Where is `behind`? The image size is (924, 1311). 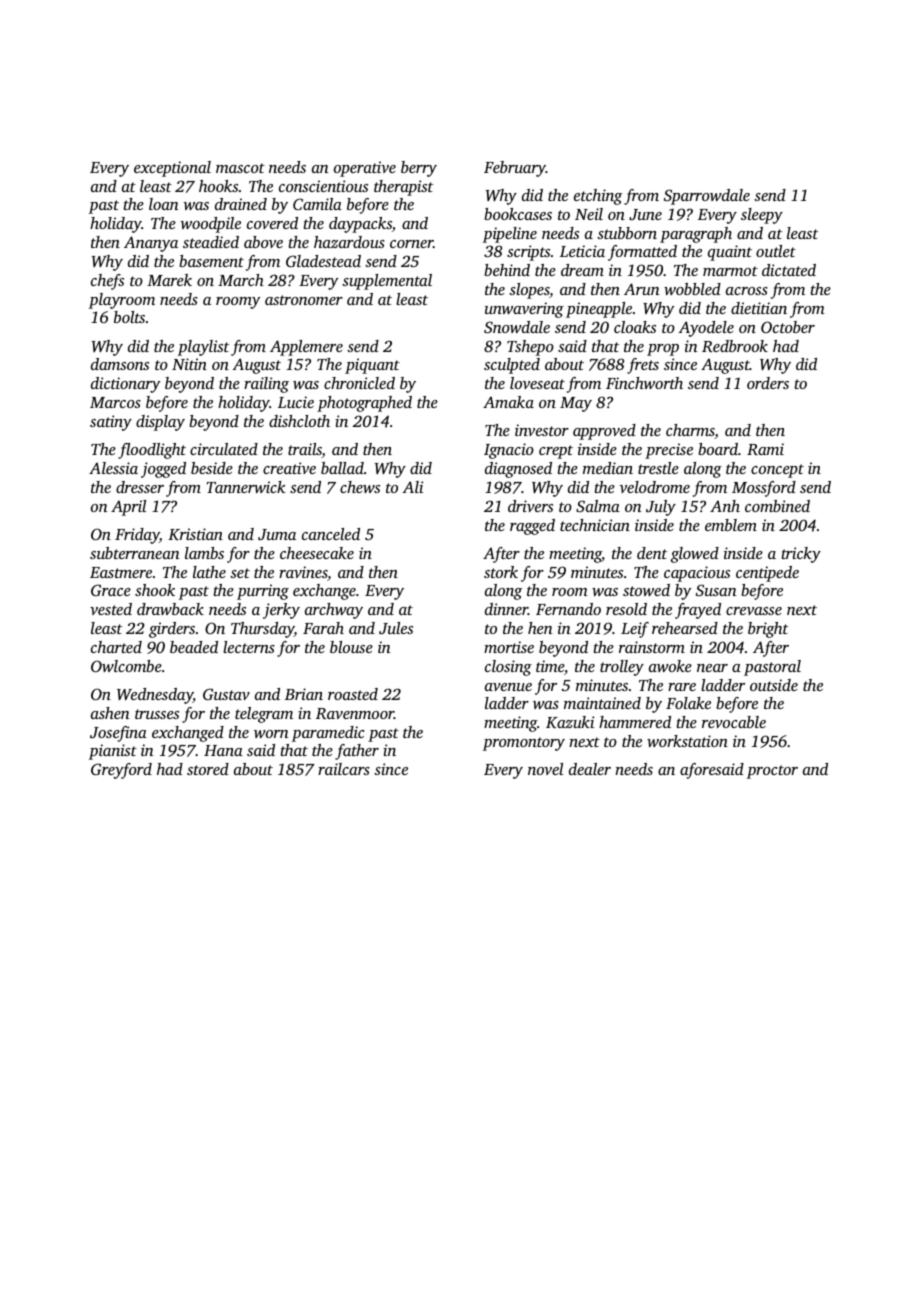
behind is located at coordinates (507, 270).
